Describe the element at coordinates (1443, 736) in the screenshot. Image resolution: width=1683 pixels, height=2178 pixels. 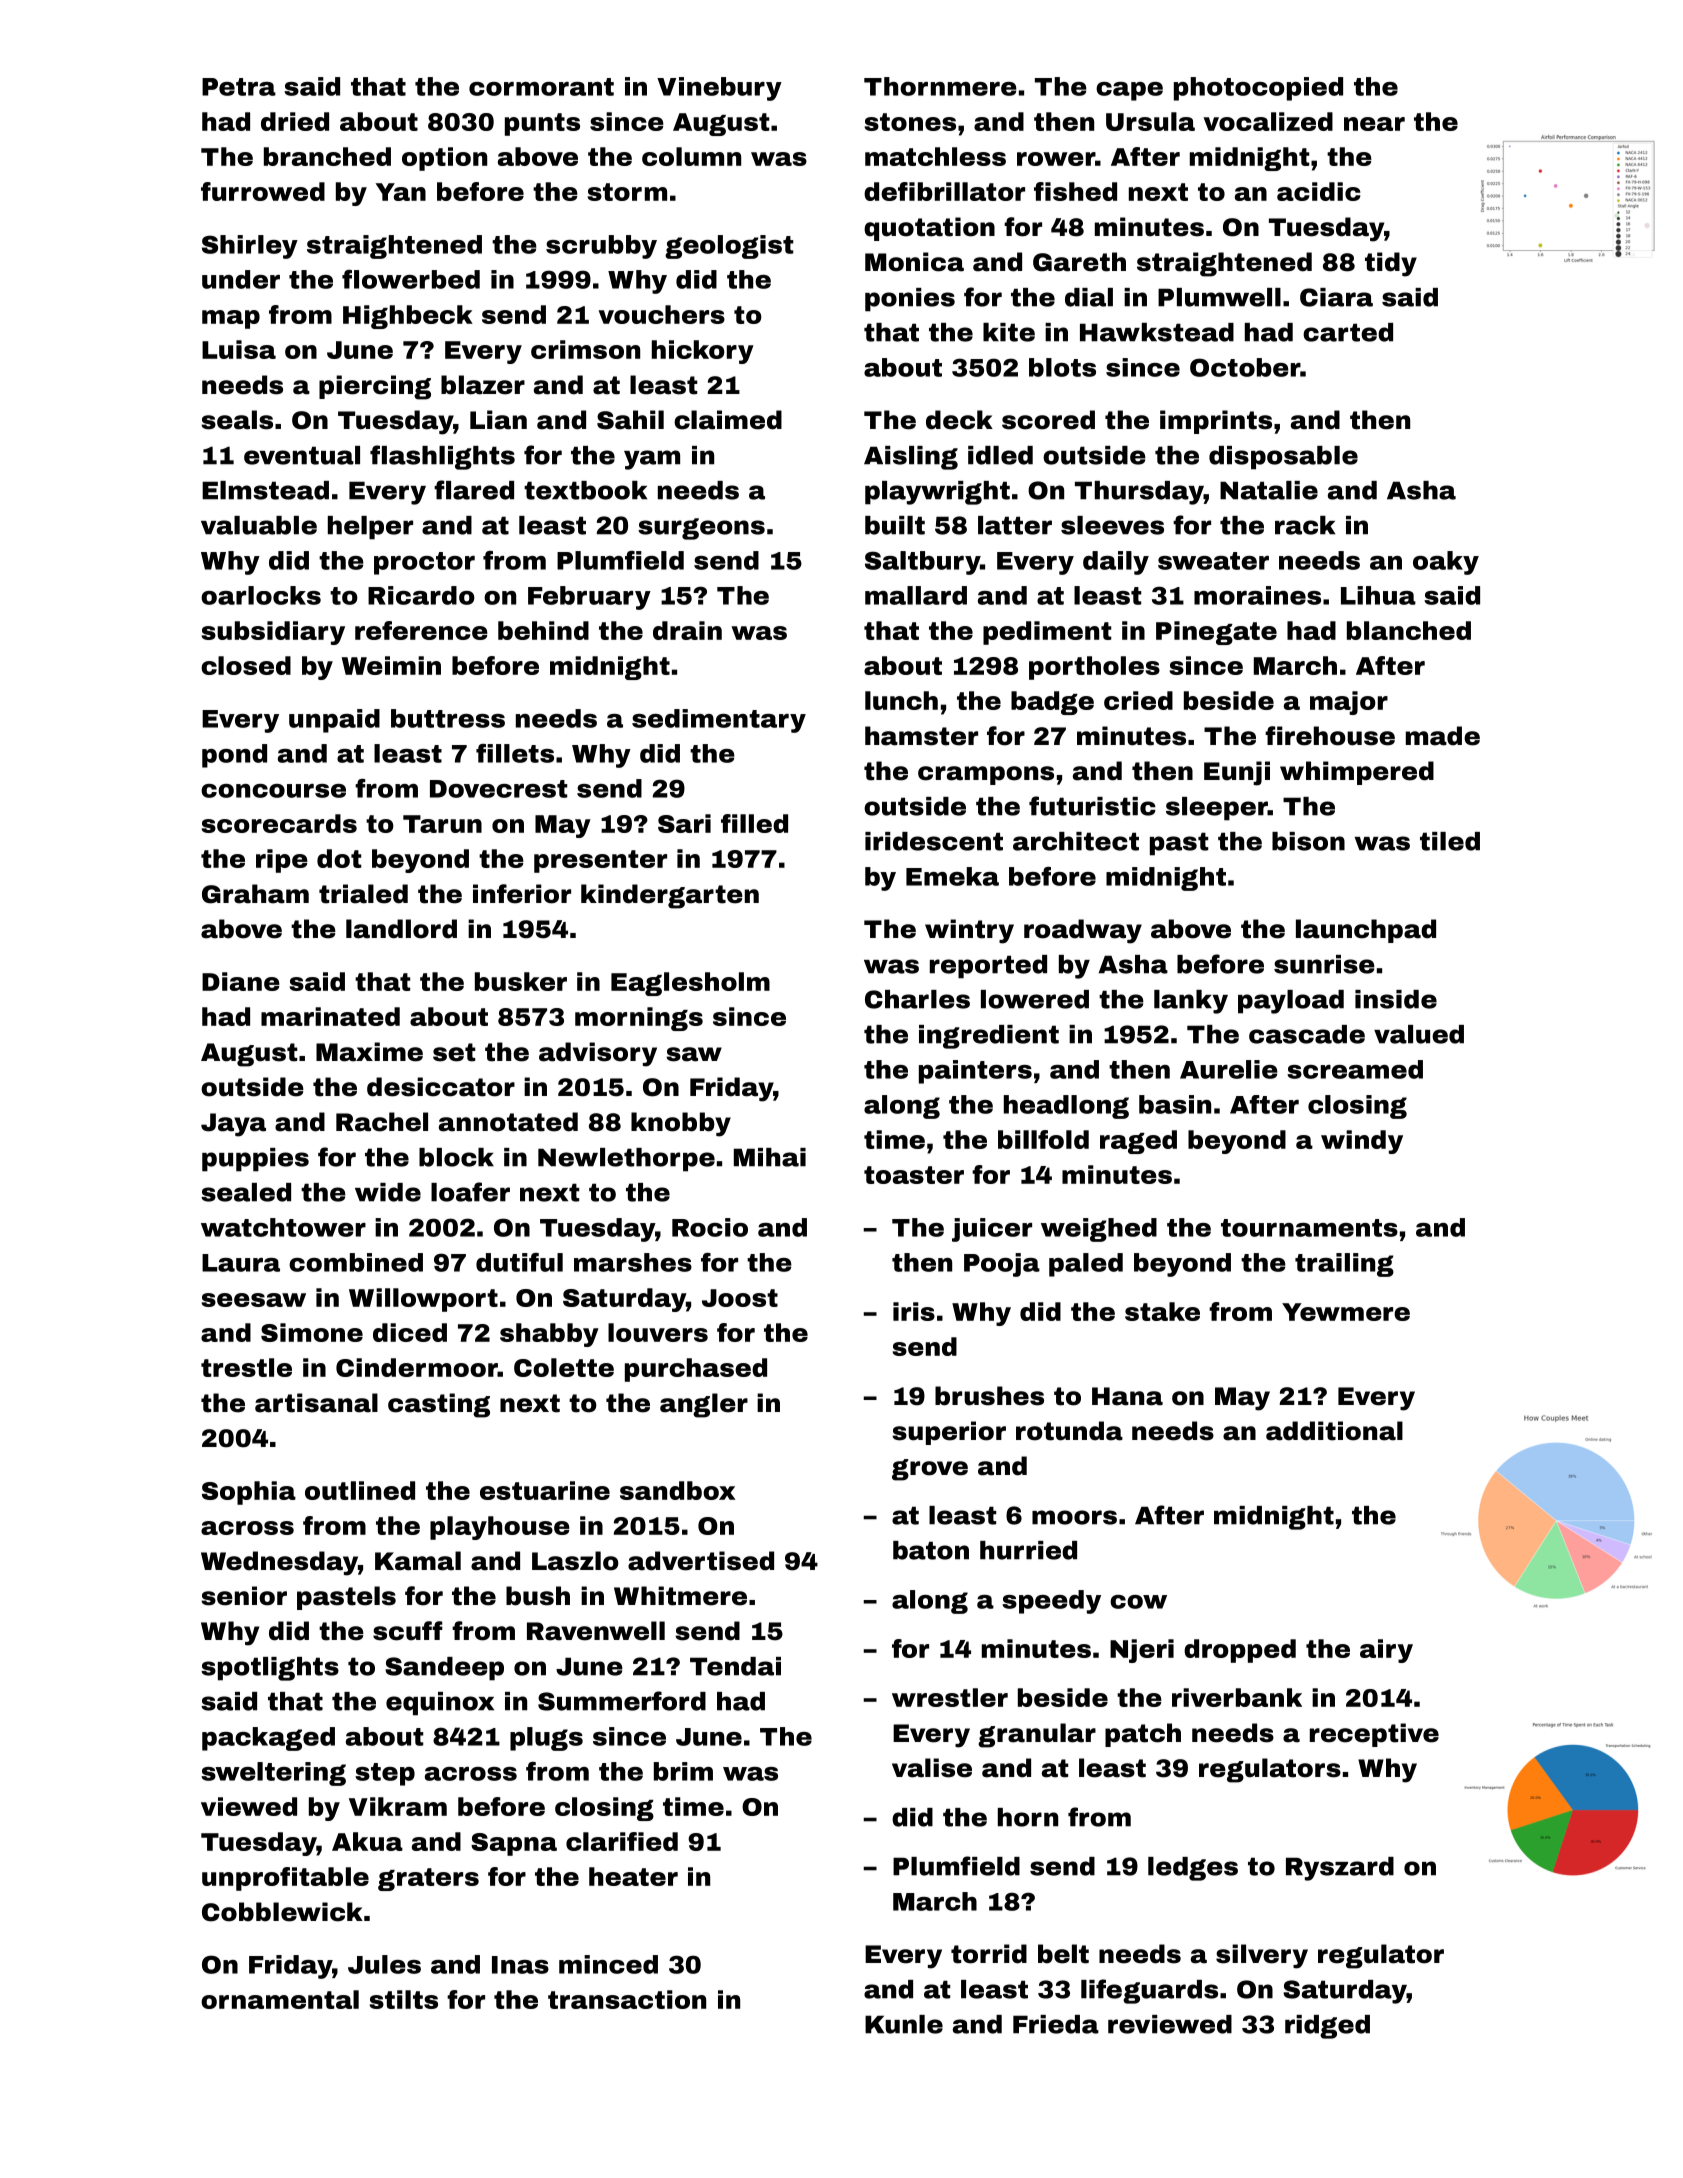
I see `made` at that location.
